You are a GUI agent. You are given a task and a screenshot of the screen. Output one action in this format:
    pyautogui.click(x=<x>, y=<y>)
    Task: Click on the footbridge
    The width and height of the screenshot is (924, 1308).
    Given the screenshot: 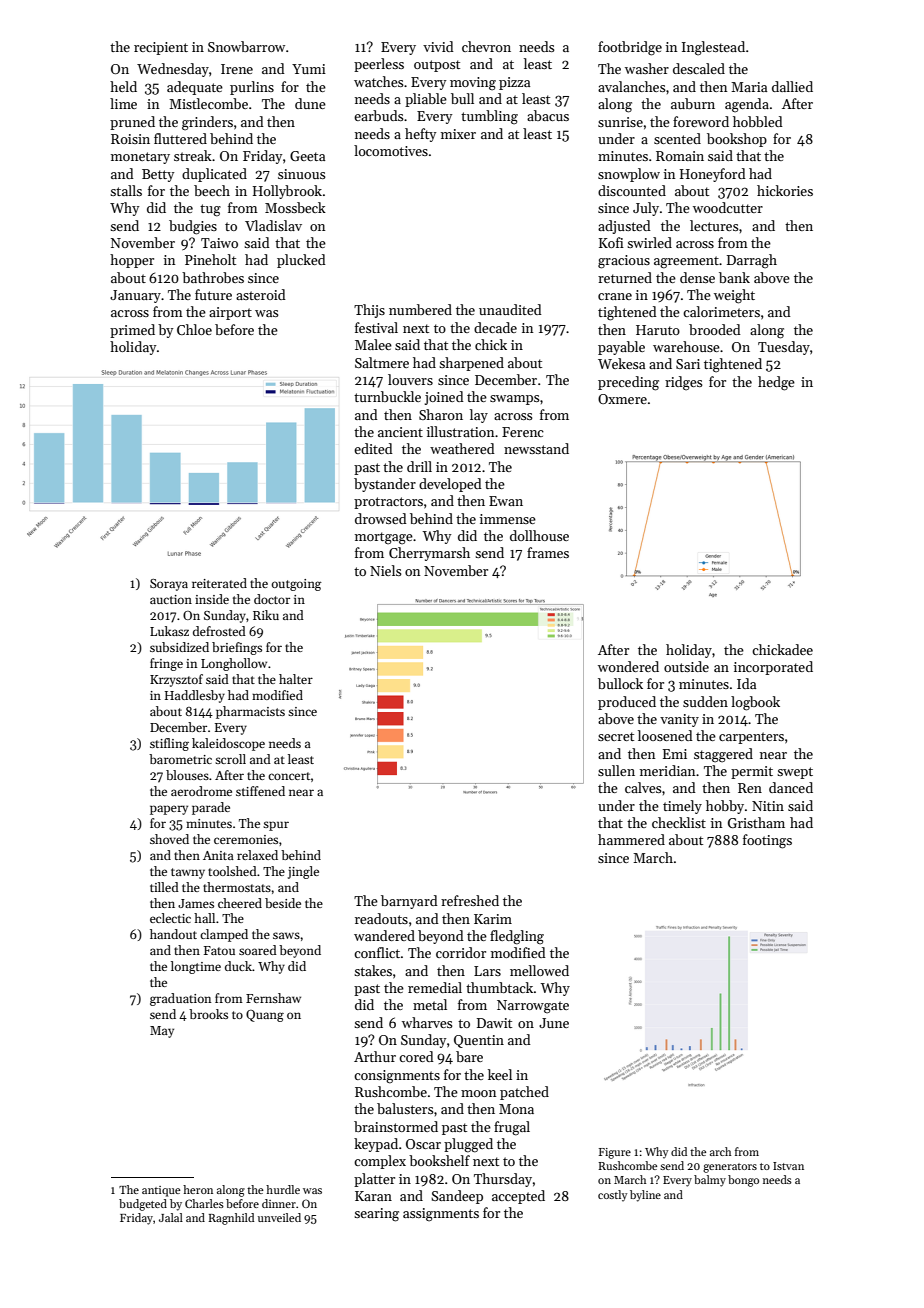 What is the action you would take?
    pyautogui.click(x=630, y=48)
